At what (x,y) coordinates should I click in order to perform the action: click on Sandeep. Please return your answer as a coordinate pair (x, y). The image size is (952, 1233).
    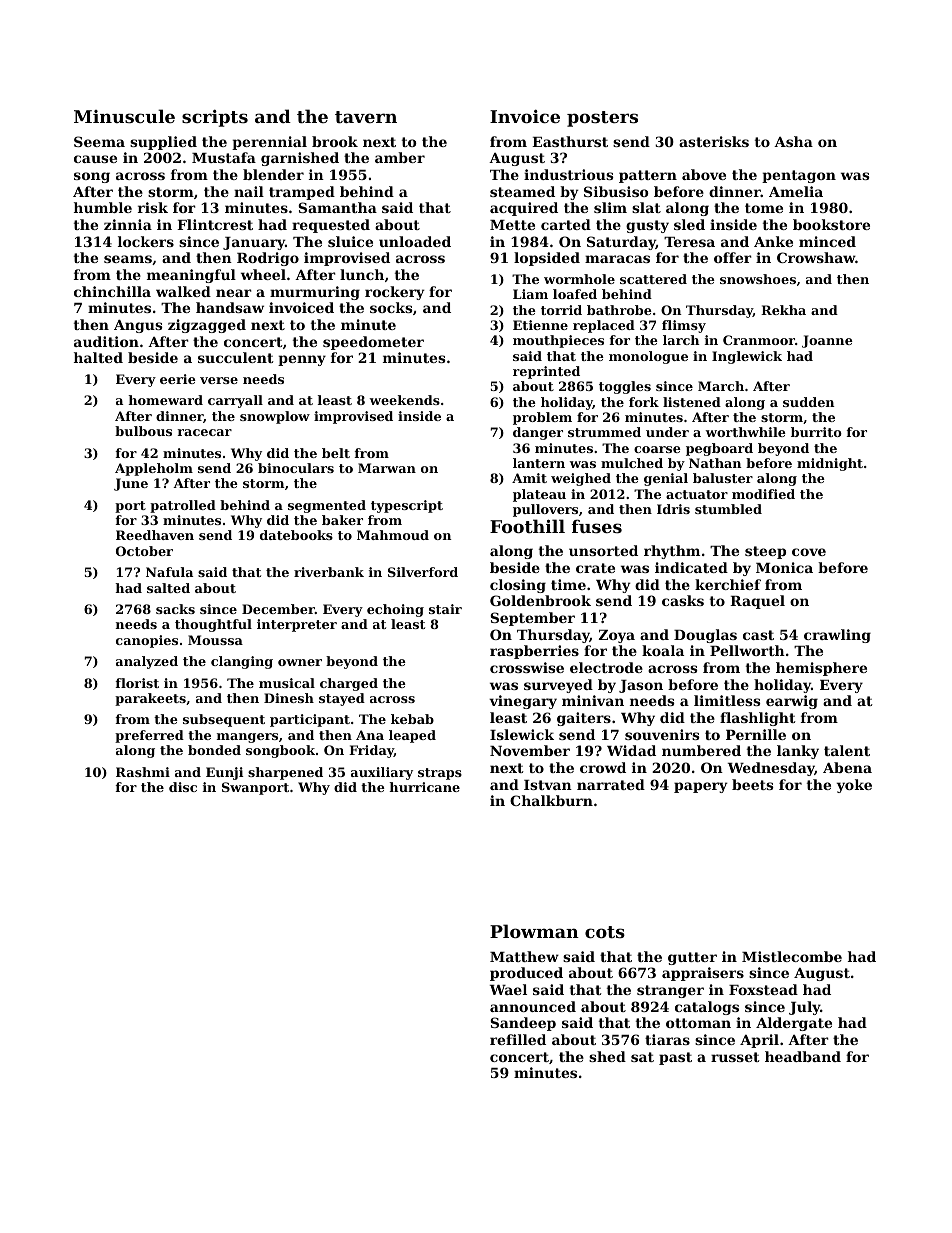
    Looking at the image, I should click on (523, 1024).
